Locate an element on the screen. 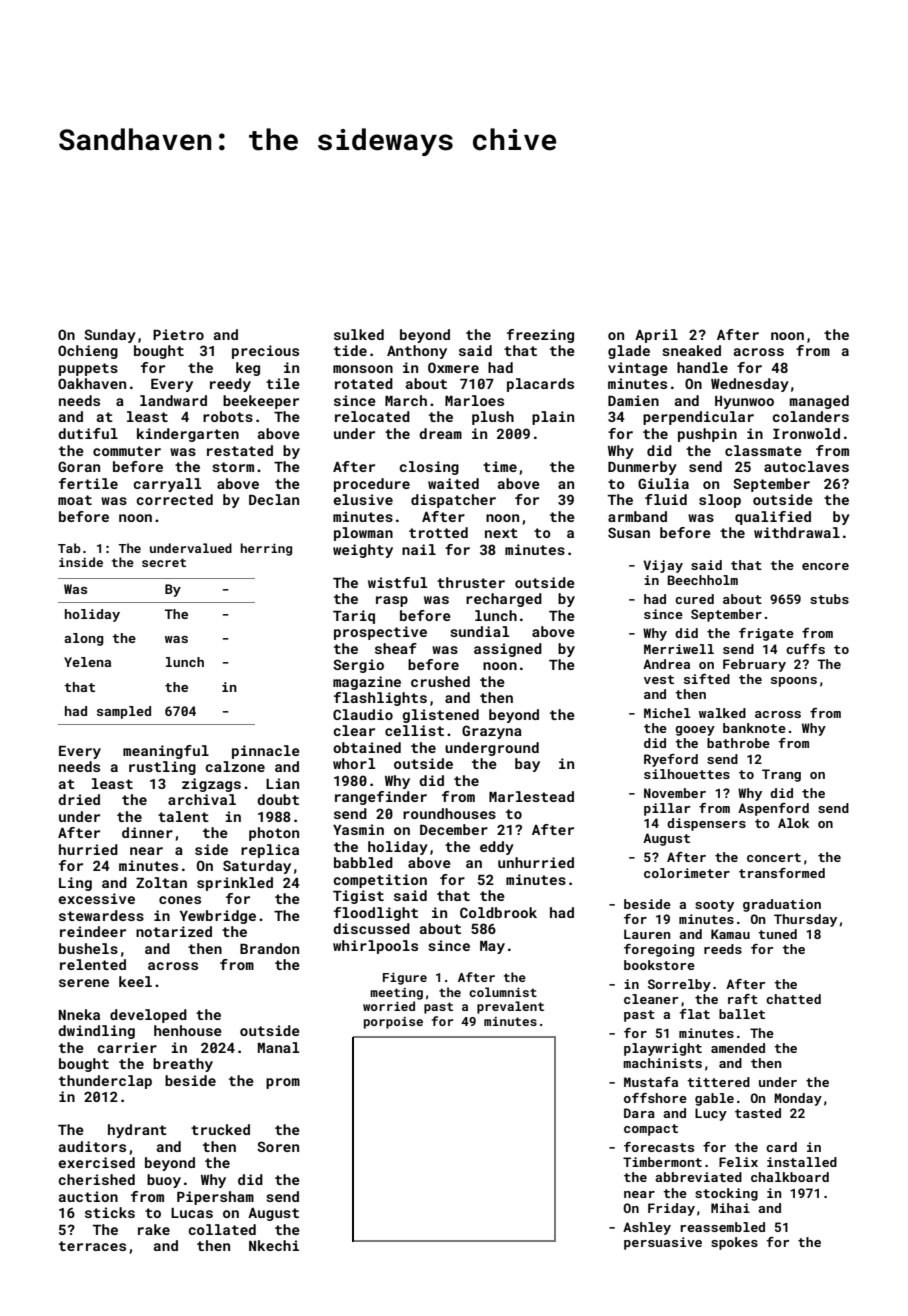 This screenshot has width=908, height=1316. Ashley is located at coordinates (647, 1228).
